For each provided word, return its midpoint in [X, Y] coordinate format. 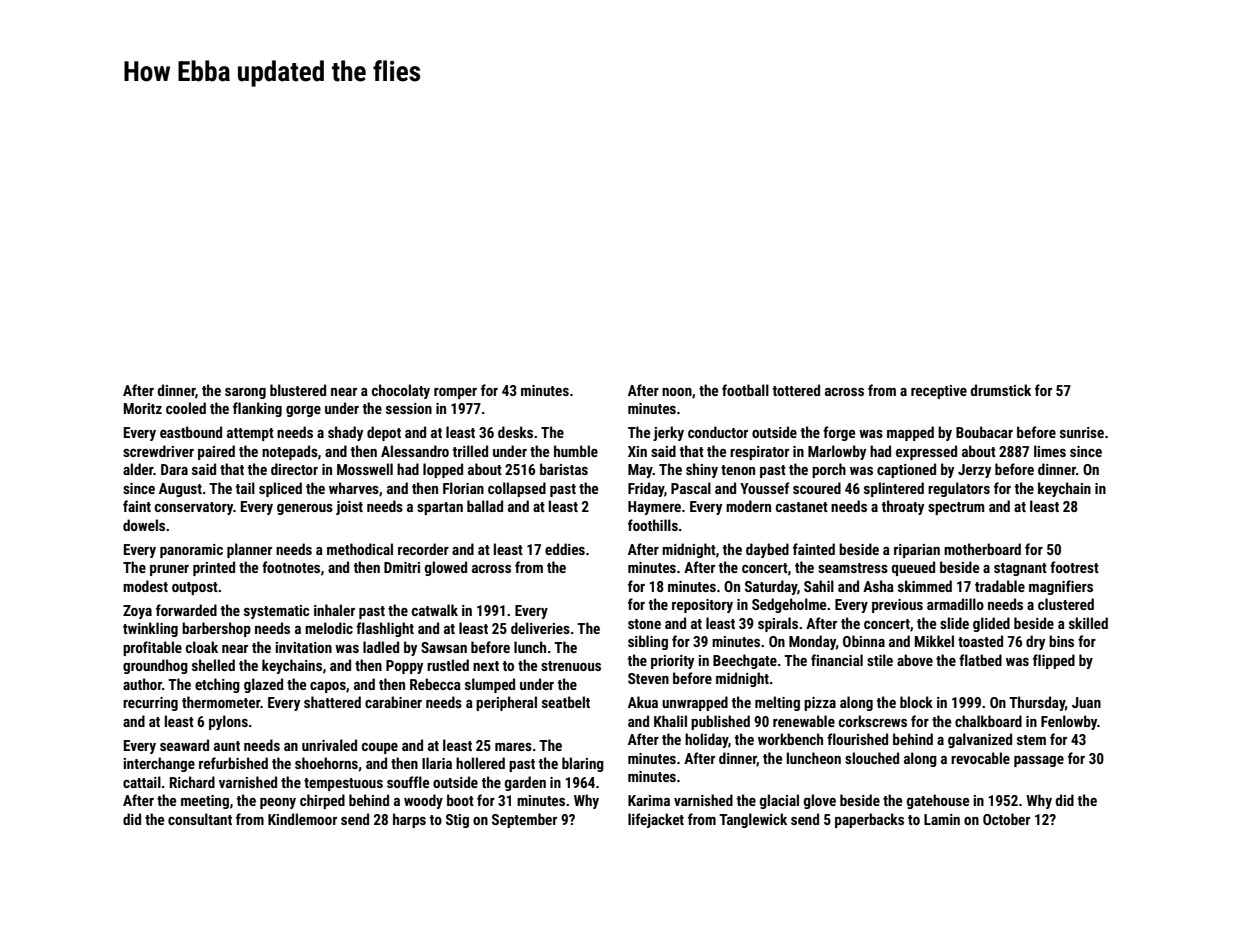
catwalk [435, 610]
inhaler [334, 610]
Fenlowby [1069, 722]
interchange [159, 764]
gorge [303, 411]
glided [991, 624]
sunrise [1082, 432]
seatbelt [566, 702]
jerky [668, 433]
